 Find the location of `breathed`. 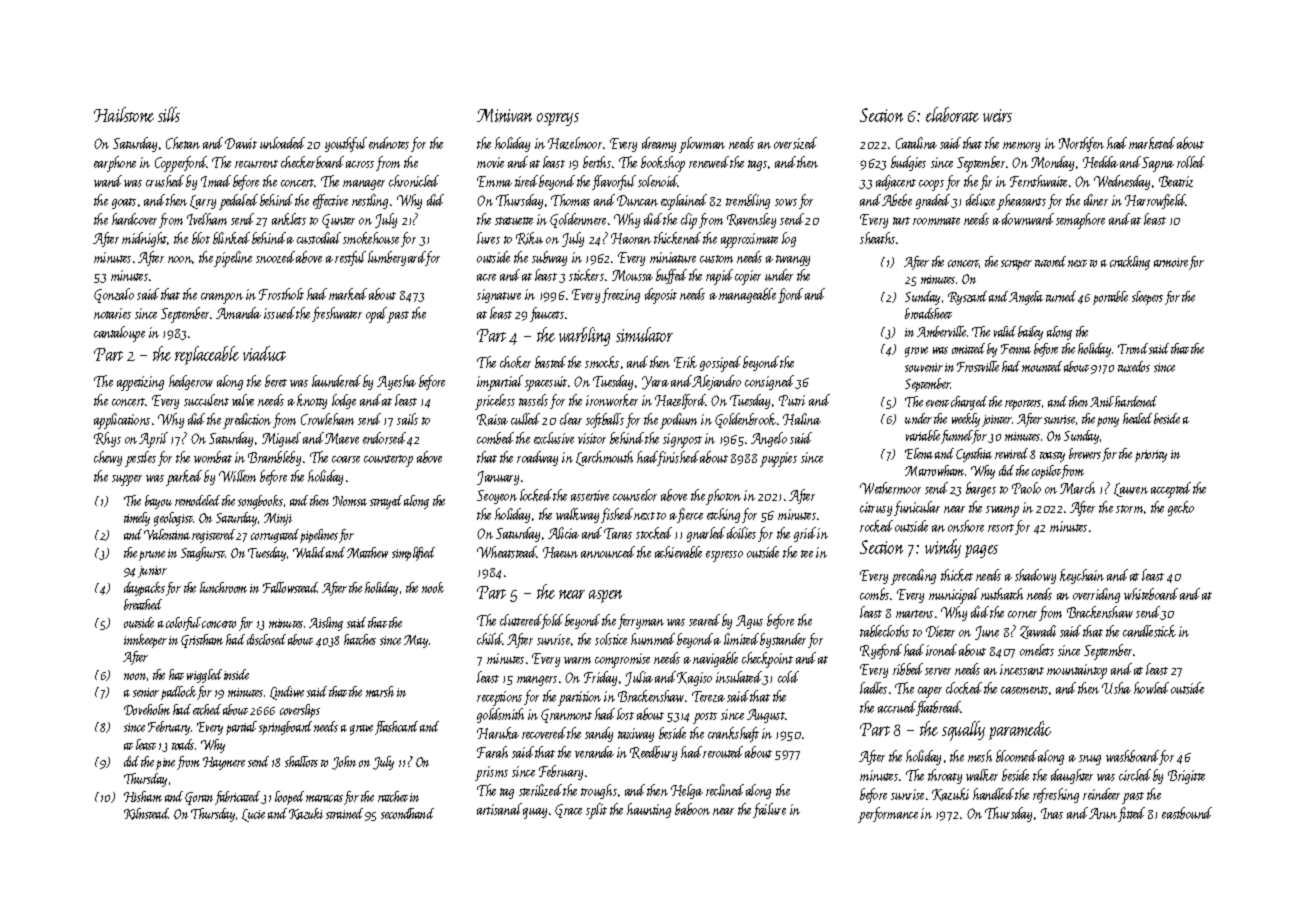

breathed is located at coordinates (143, 604).
